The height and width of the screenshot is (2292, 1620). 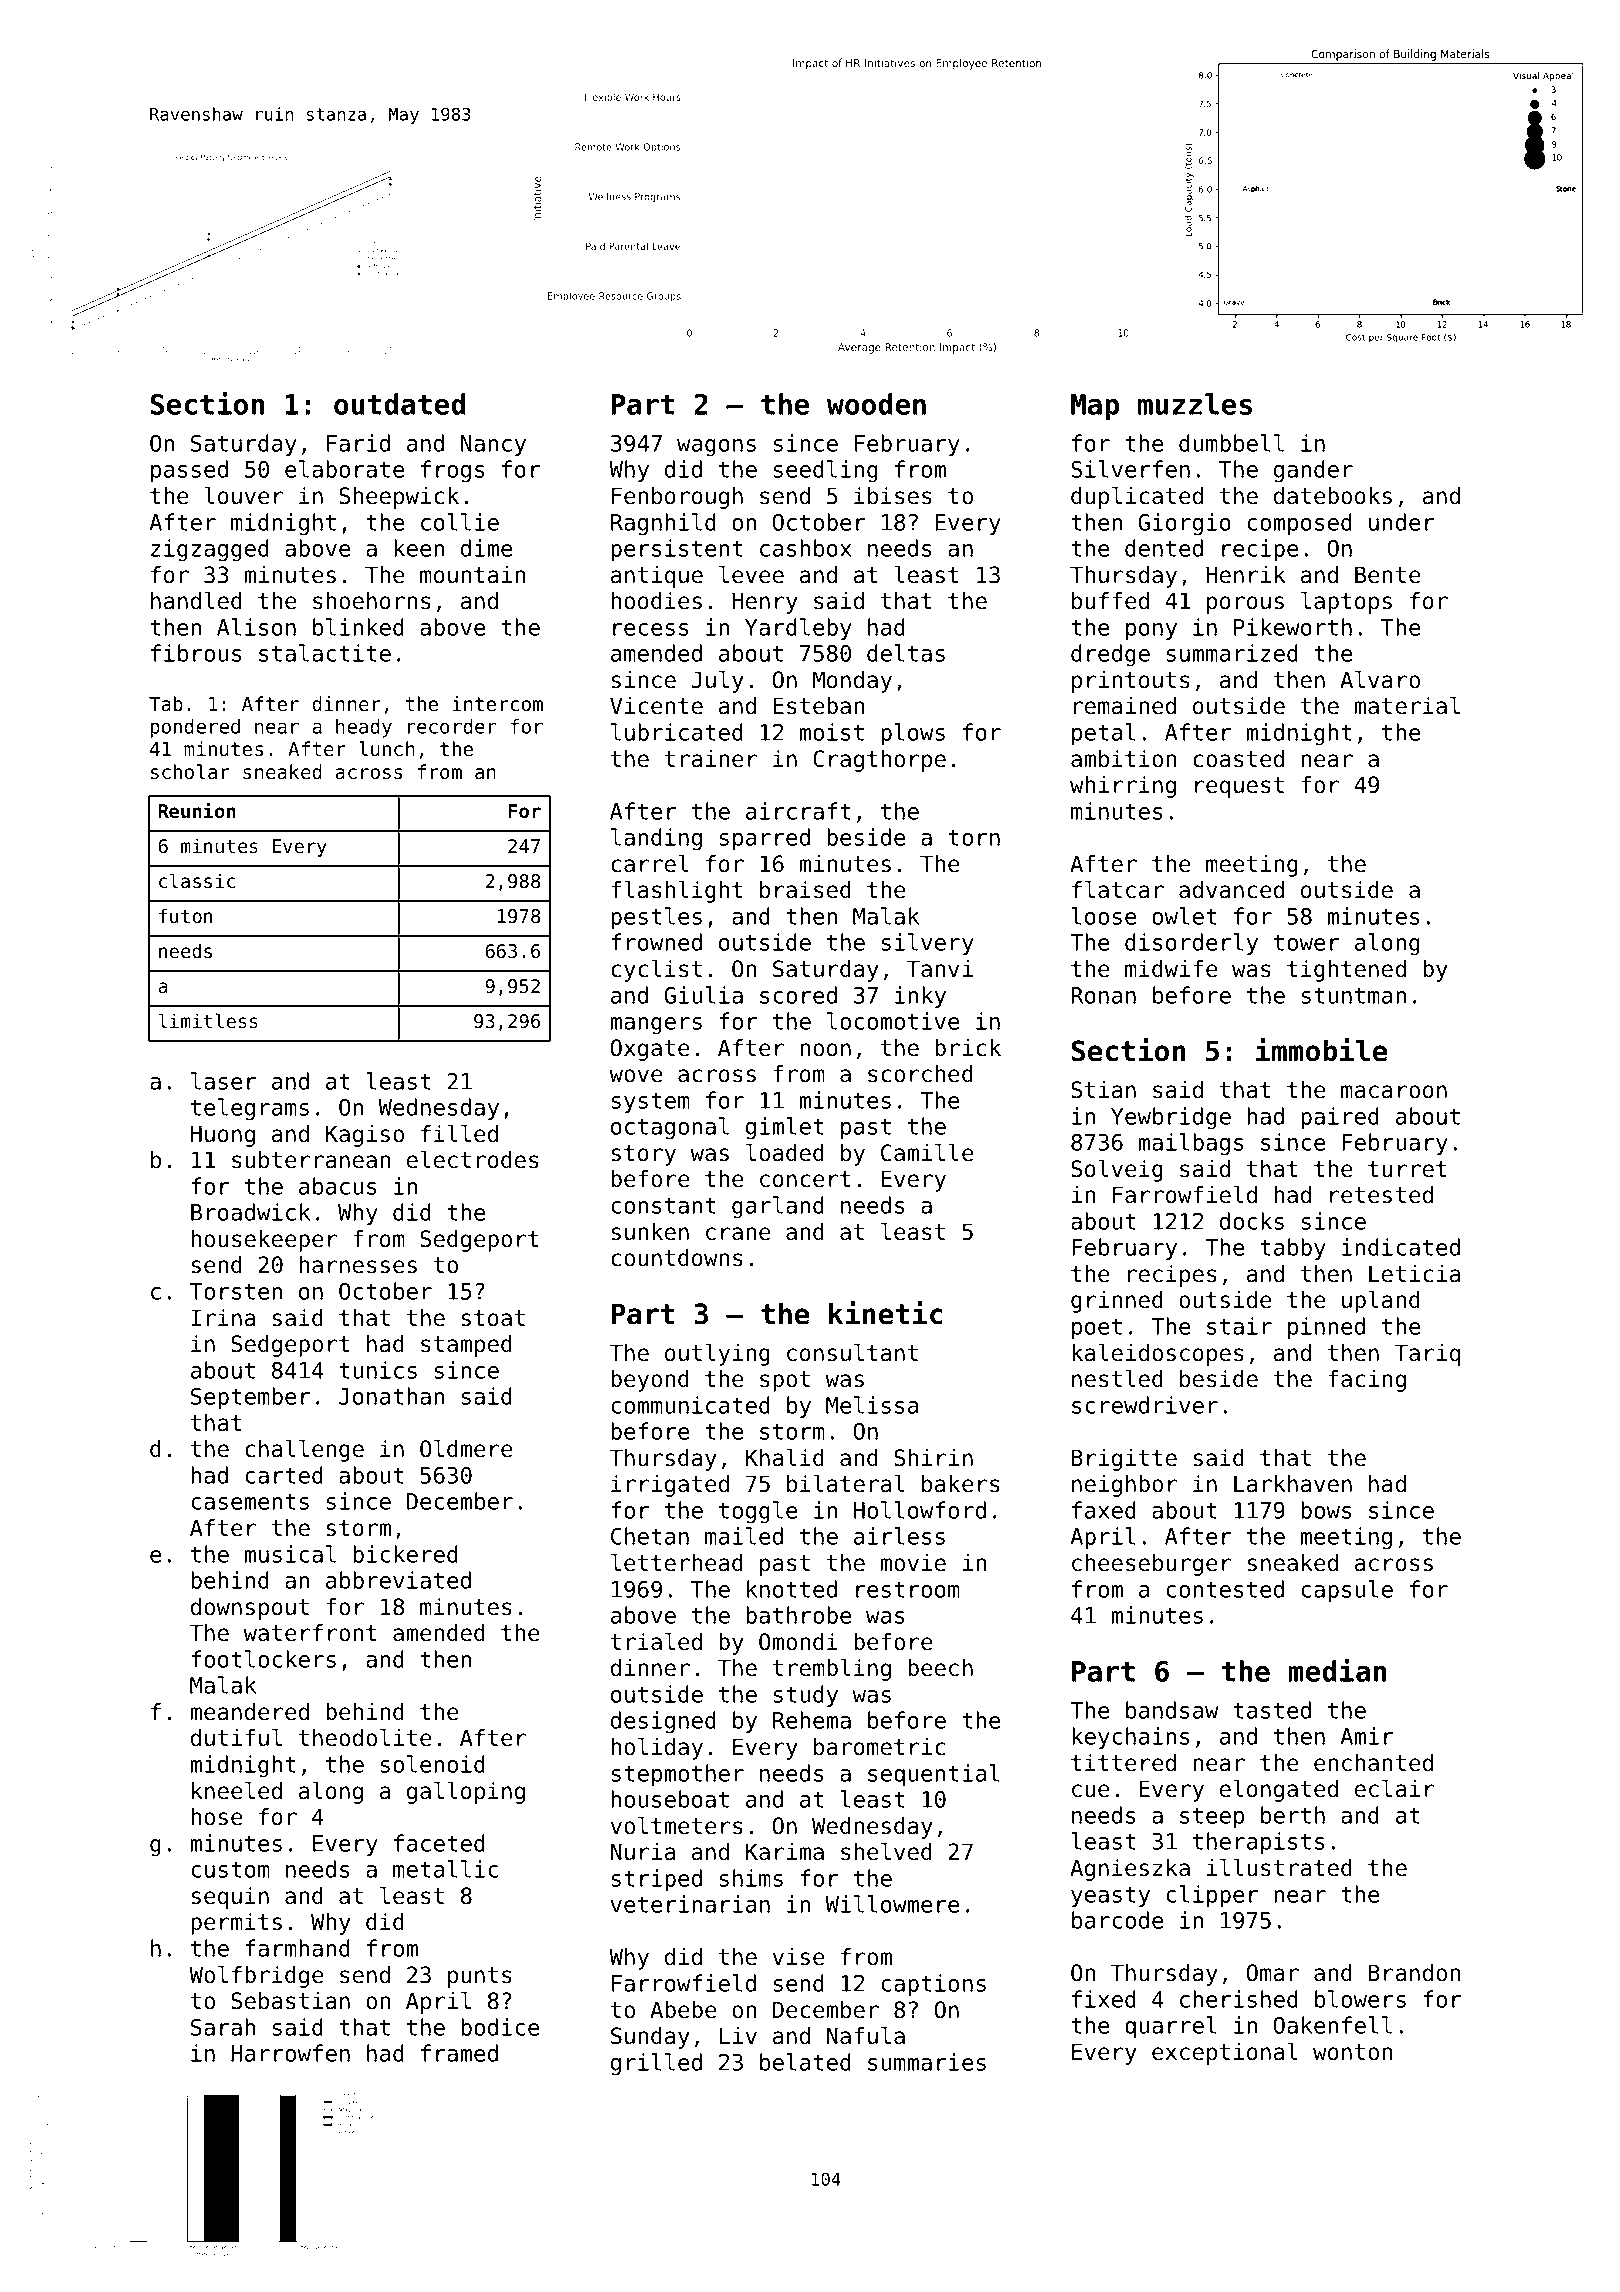 What do you see at coordinates (1321, 1050) in the screenshot?
I see `immobile` at bounding box center [1321, 1050].
